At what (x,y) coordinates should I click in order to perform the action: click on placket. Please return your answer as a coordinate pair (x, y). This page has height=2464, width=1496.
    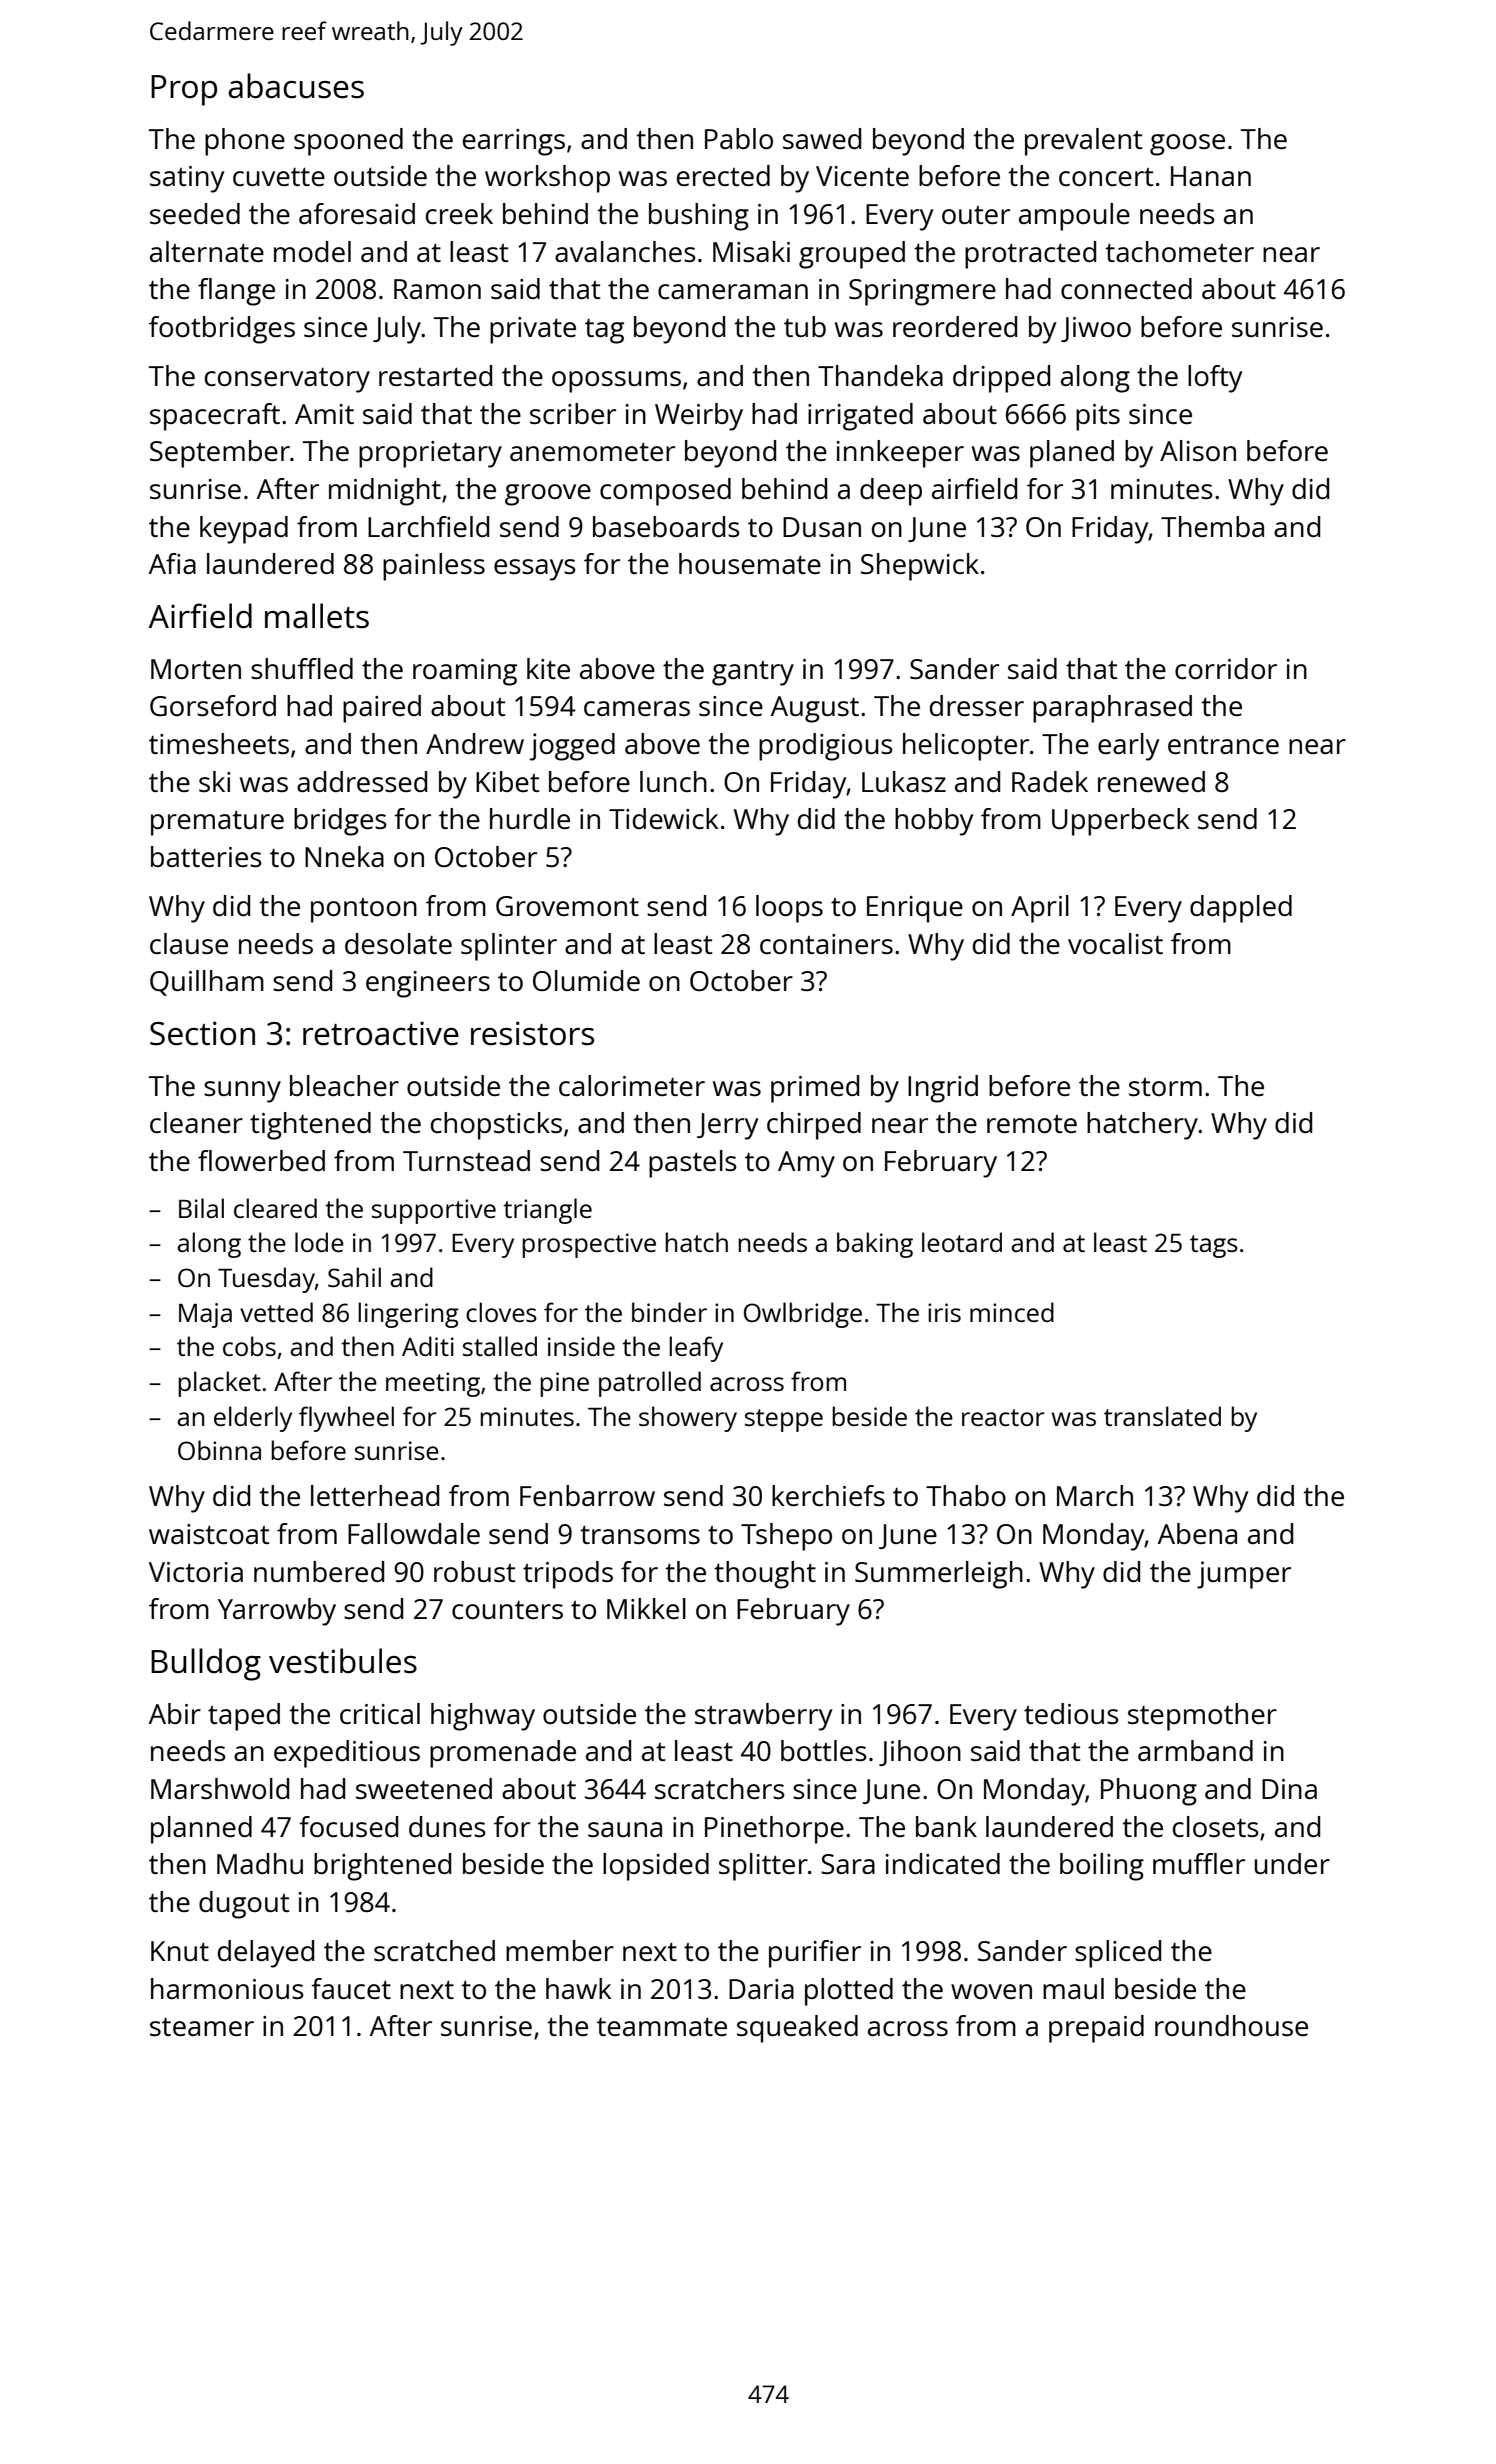
    Looking at the image, I should click on (219, 1384).
